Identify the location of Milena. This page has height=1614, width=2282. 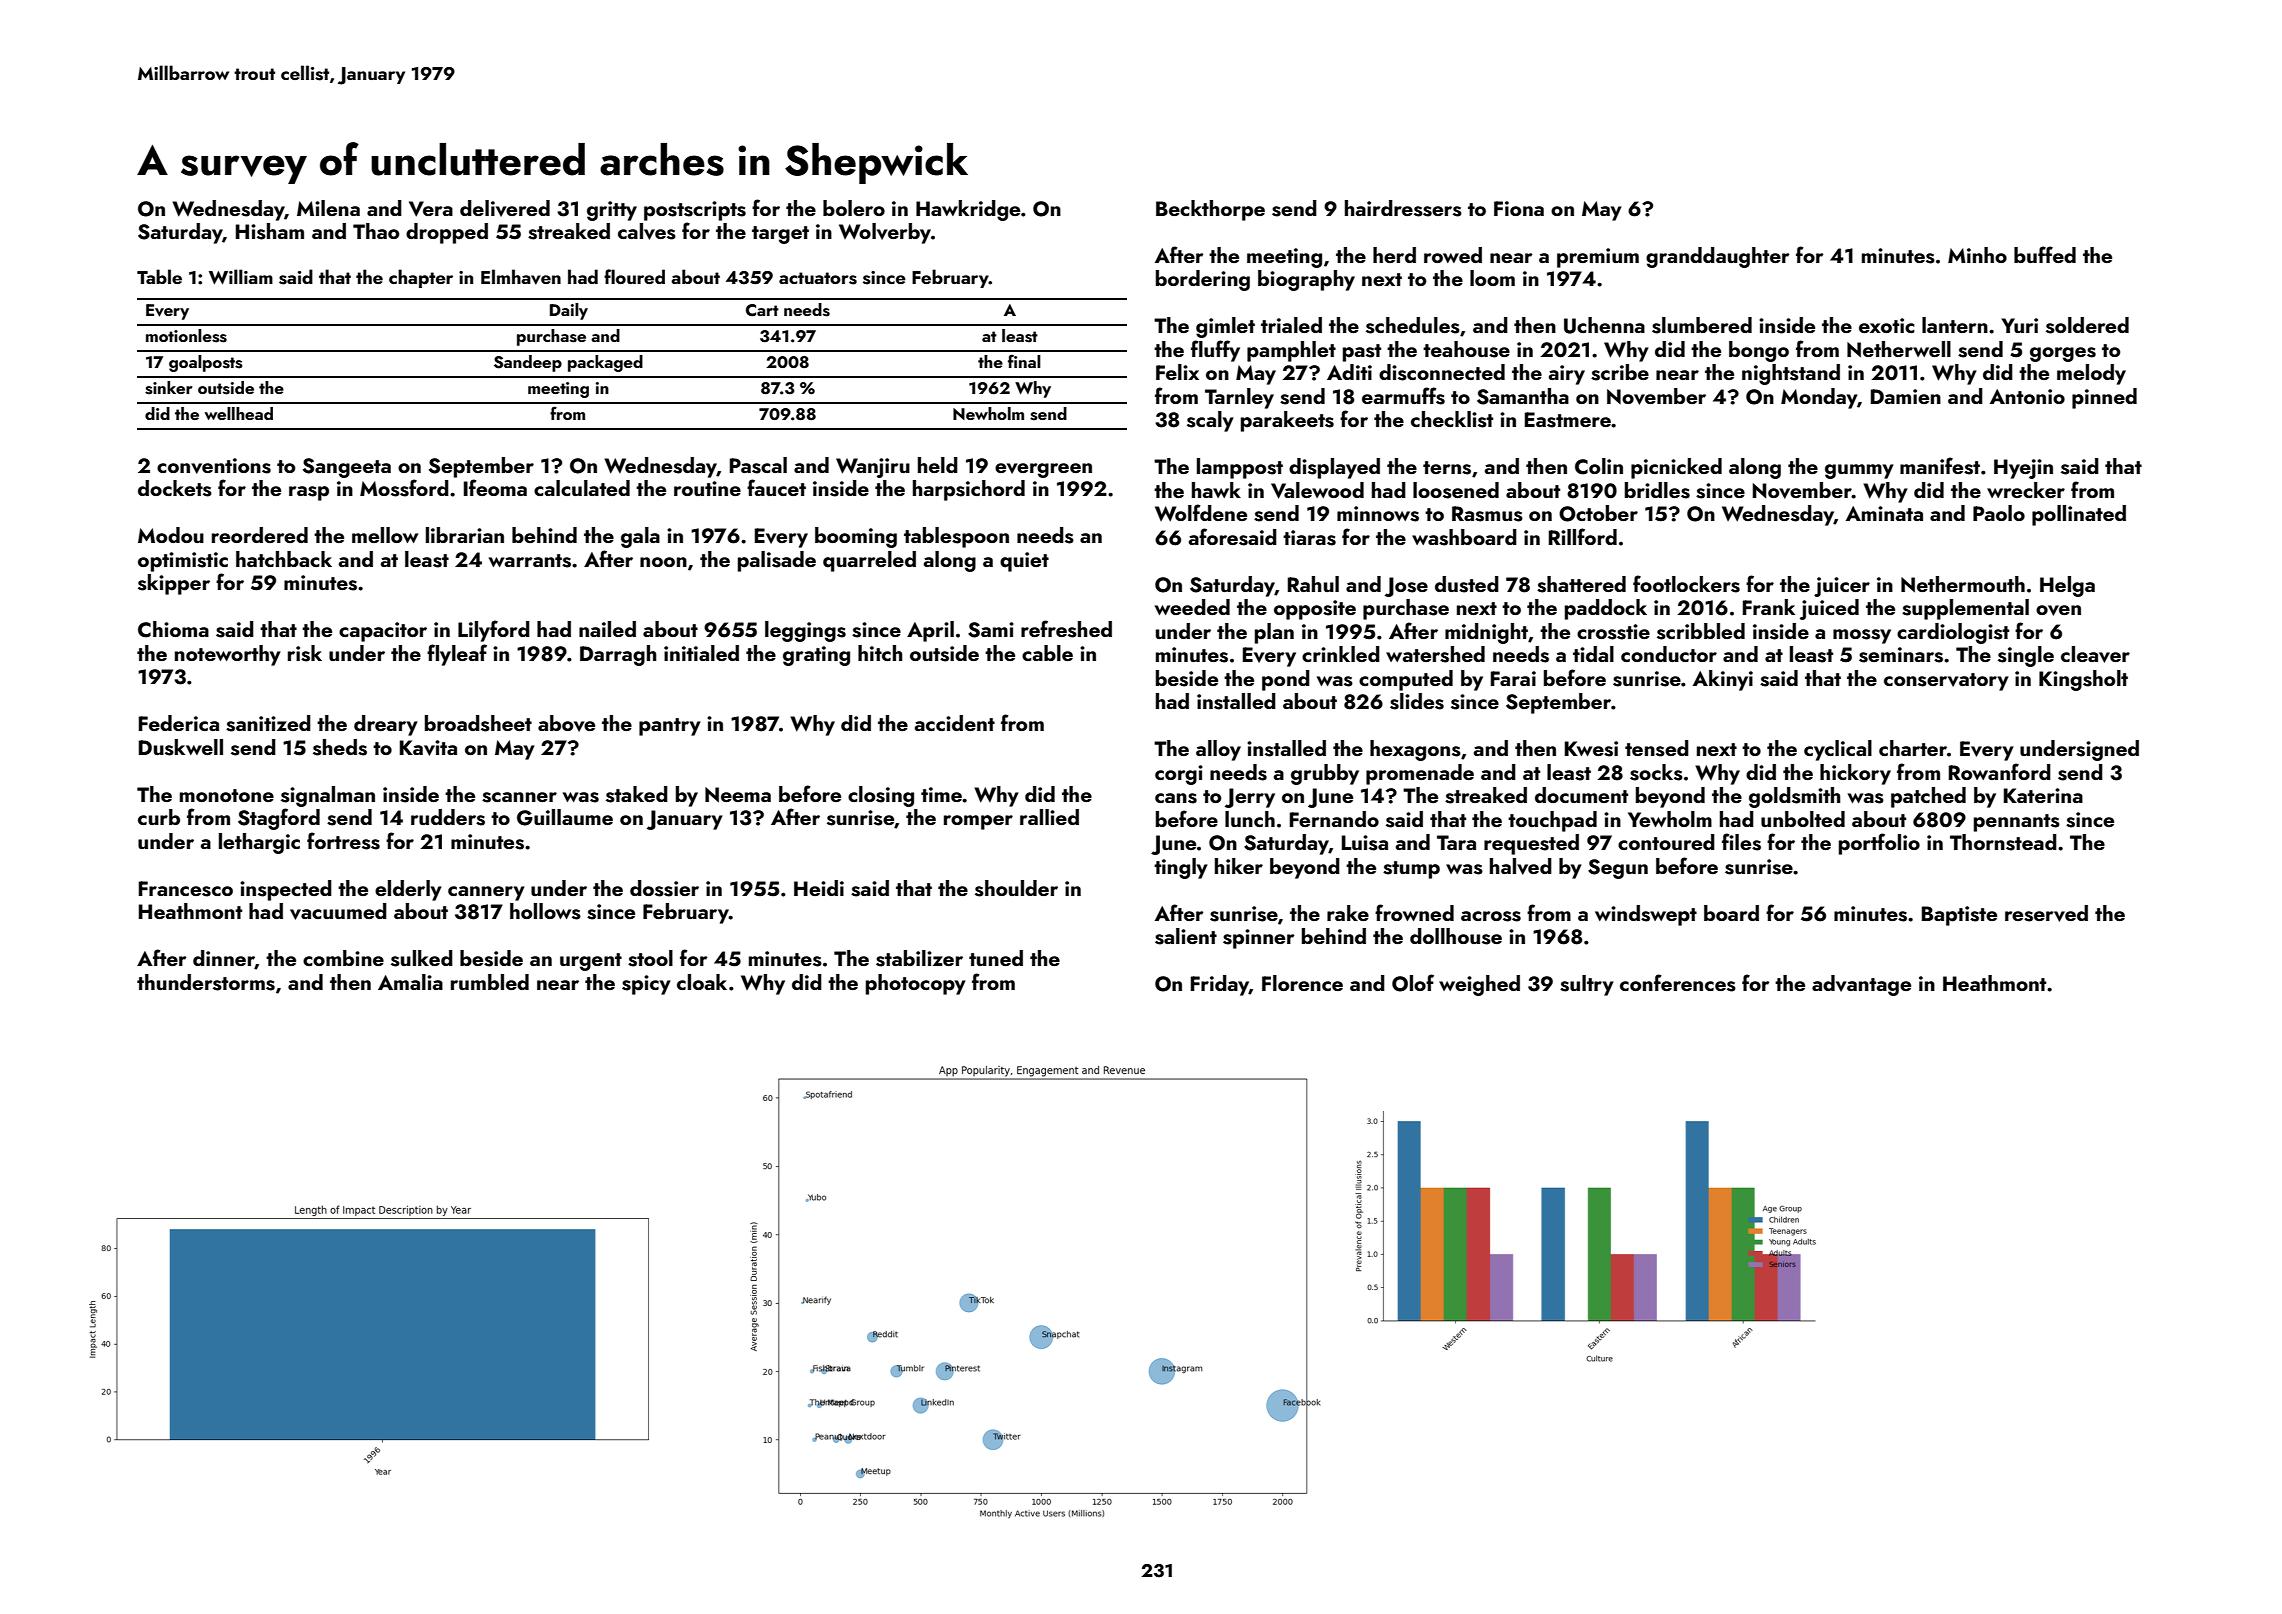
(328, 208).
